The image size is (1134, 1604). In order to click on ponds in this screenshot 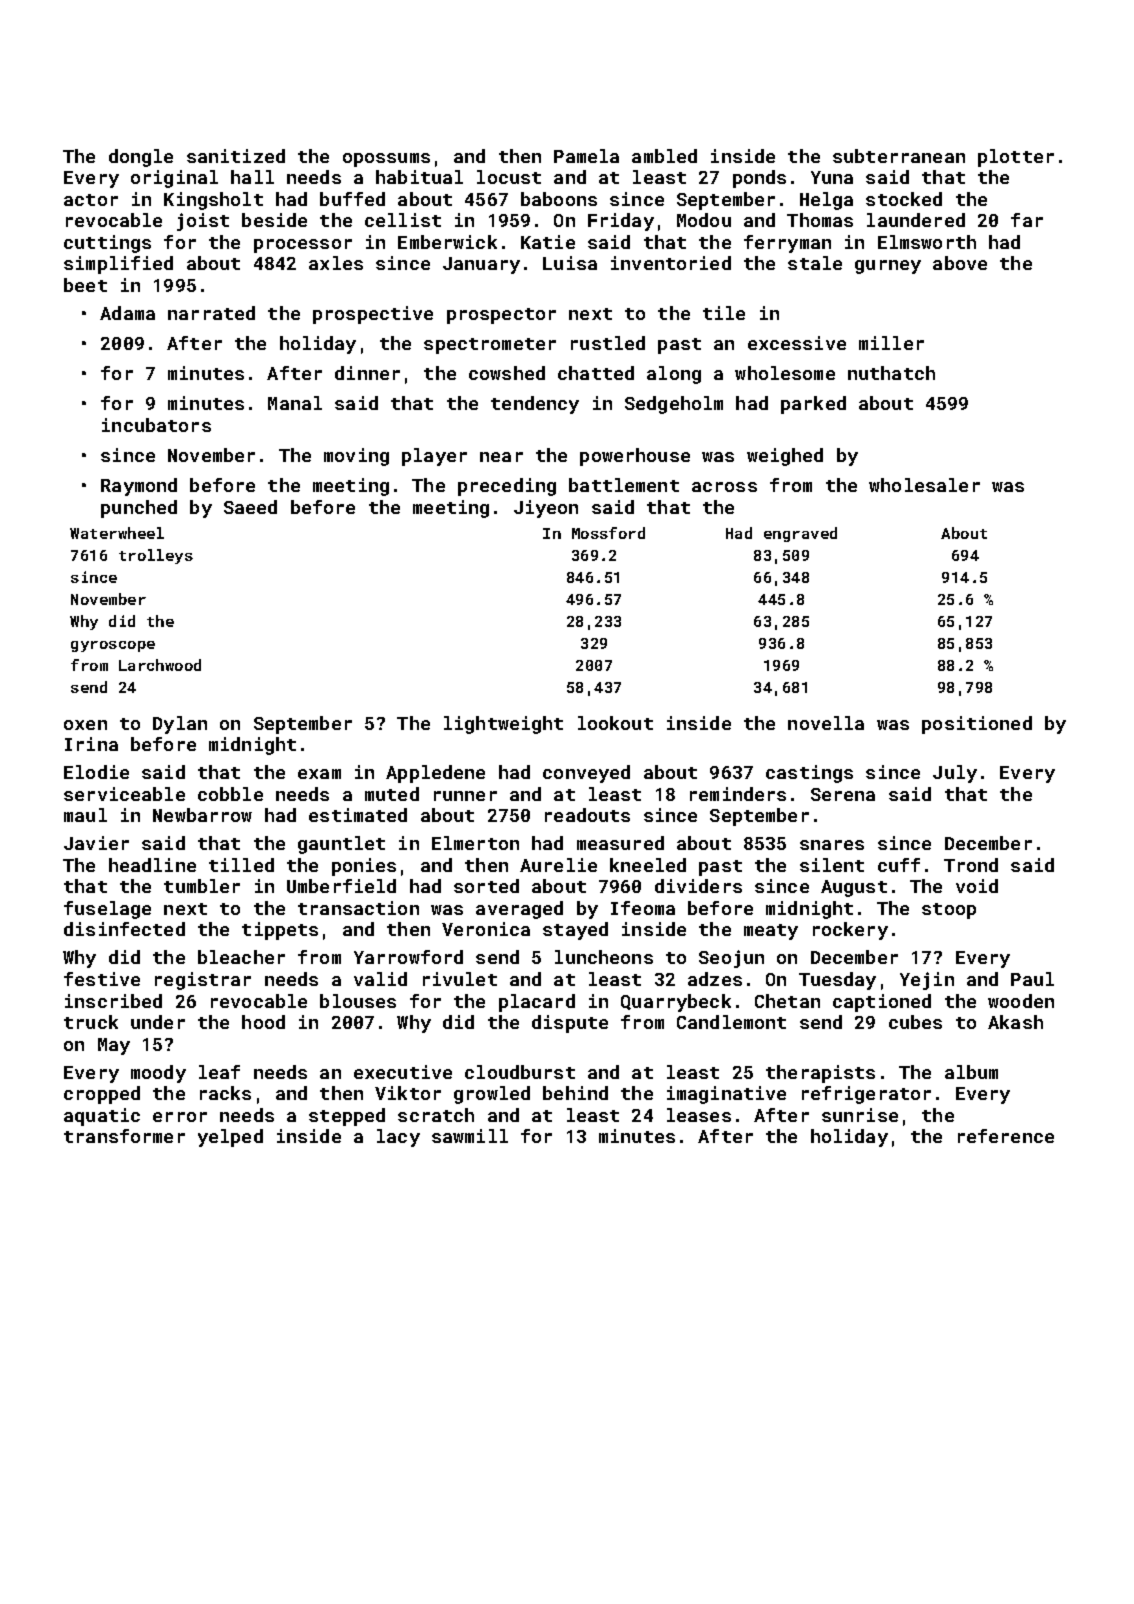, I will do `click(759, 179)`.
